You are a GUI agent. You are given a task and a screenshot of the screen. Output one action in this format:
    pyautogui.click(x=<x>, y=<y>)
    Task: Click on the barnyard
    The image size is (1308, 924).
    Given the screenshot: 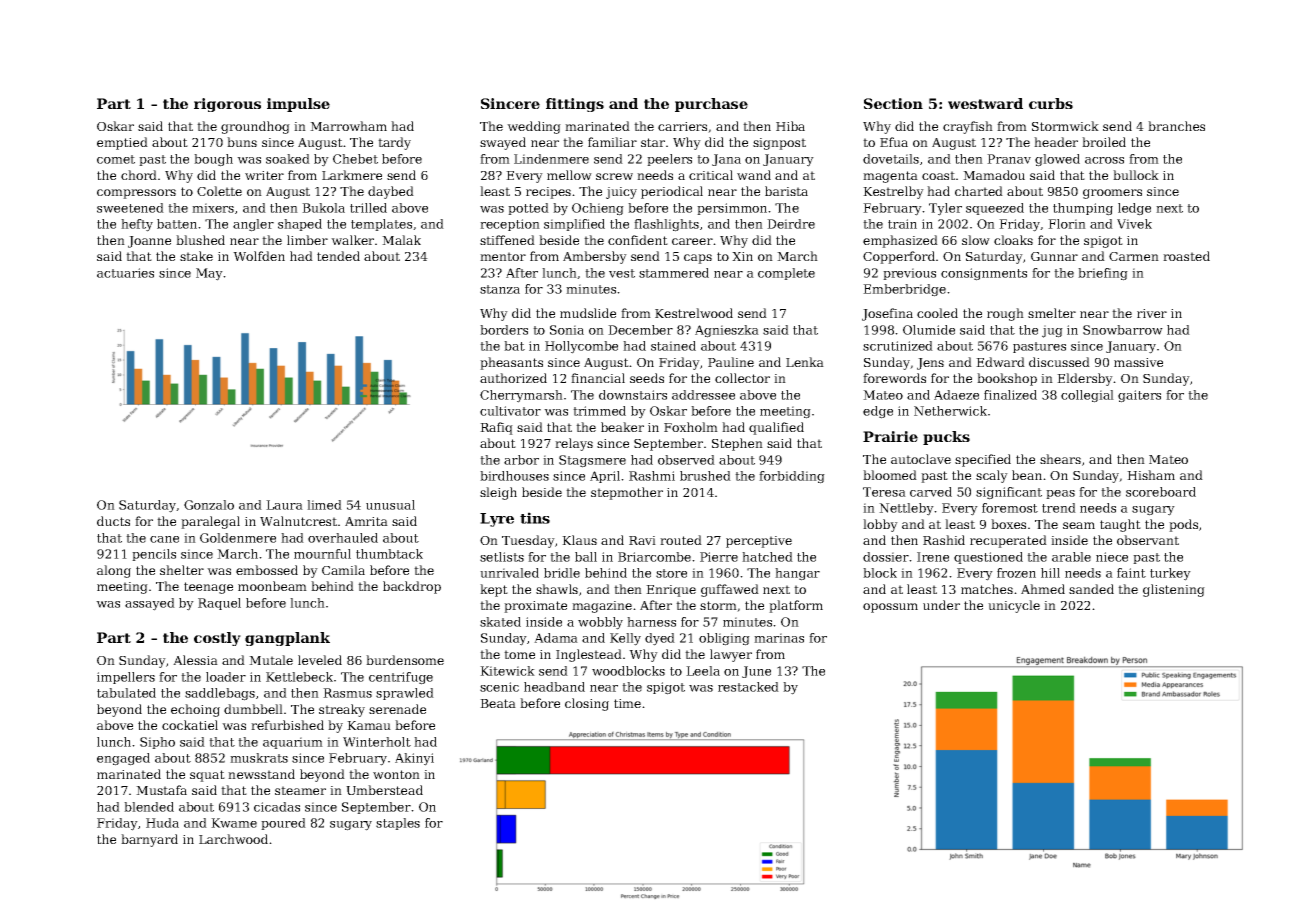 What is the action you would take?
    pyautogui.click(x=149, y=840)
